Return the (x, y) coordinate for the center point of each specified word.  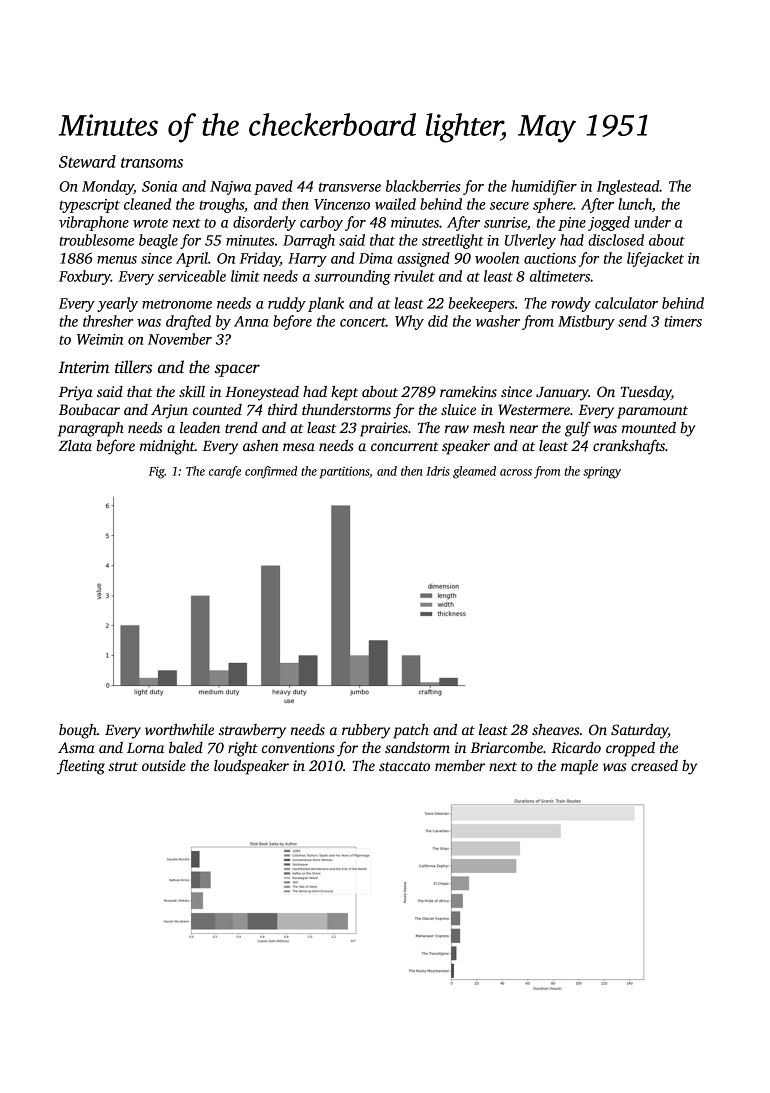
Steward (87, 161)
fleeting (81, 767)
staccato (404, 766)
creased (654, 765)
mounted (649, 427)
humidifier (544, 187)
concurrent (405, 446)
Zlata (75, 445)
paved (273, 187)
